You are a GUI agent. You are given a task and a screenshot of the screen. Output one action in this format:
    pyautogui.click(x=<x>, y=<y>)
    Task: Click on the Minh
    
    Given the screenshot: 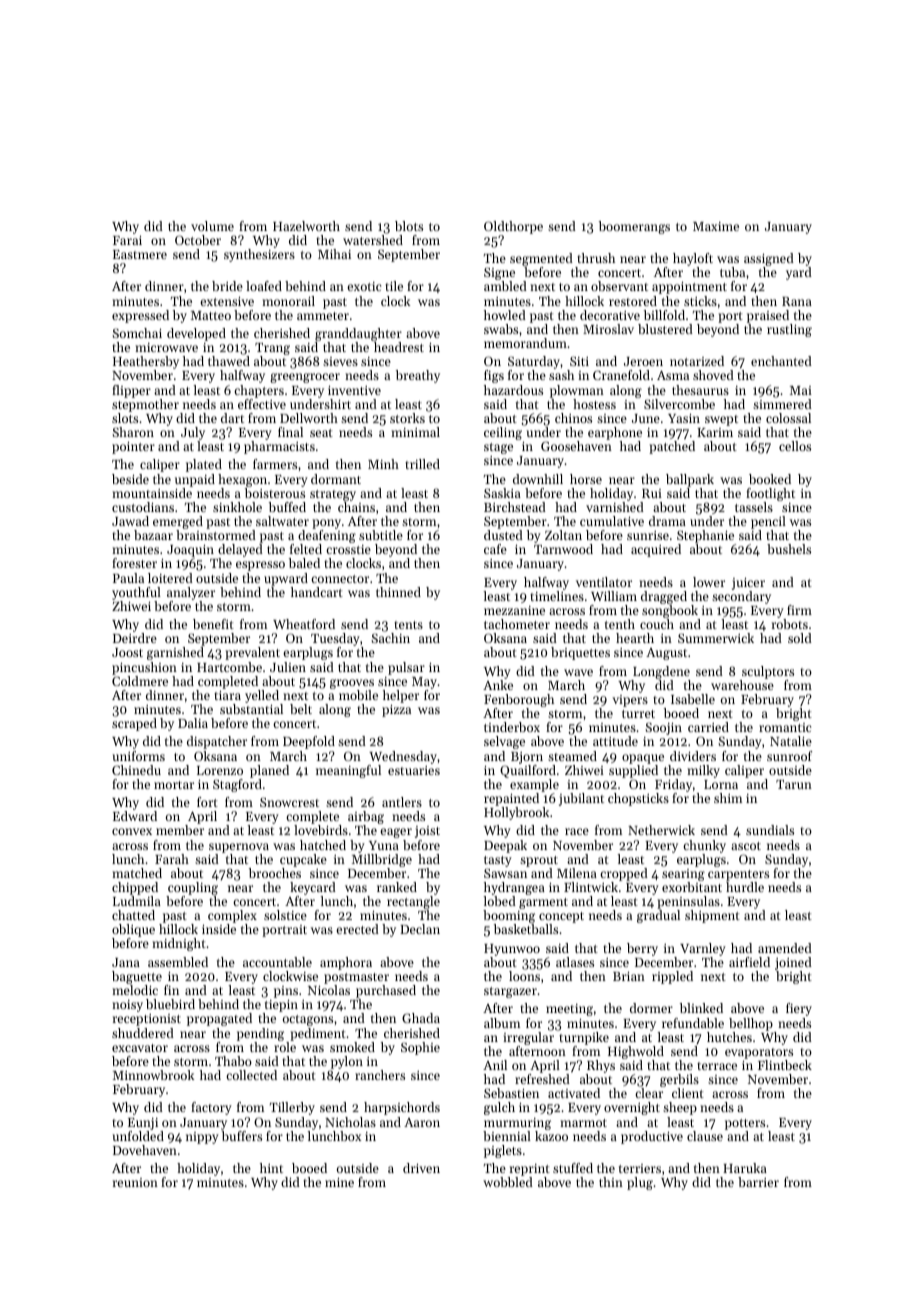 What is the action you would take?
    pyautogui.click(x=383, y=464)
